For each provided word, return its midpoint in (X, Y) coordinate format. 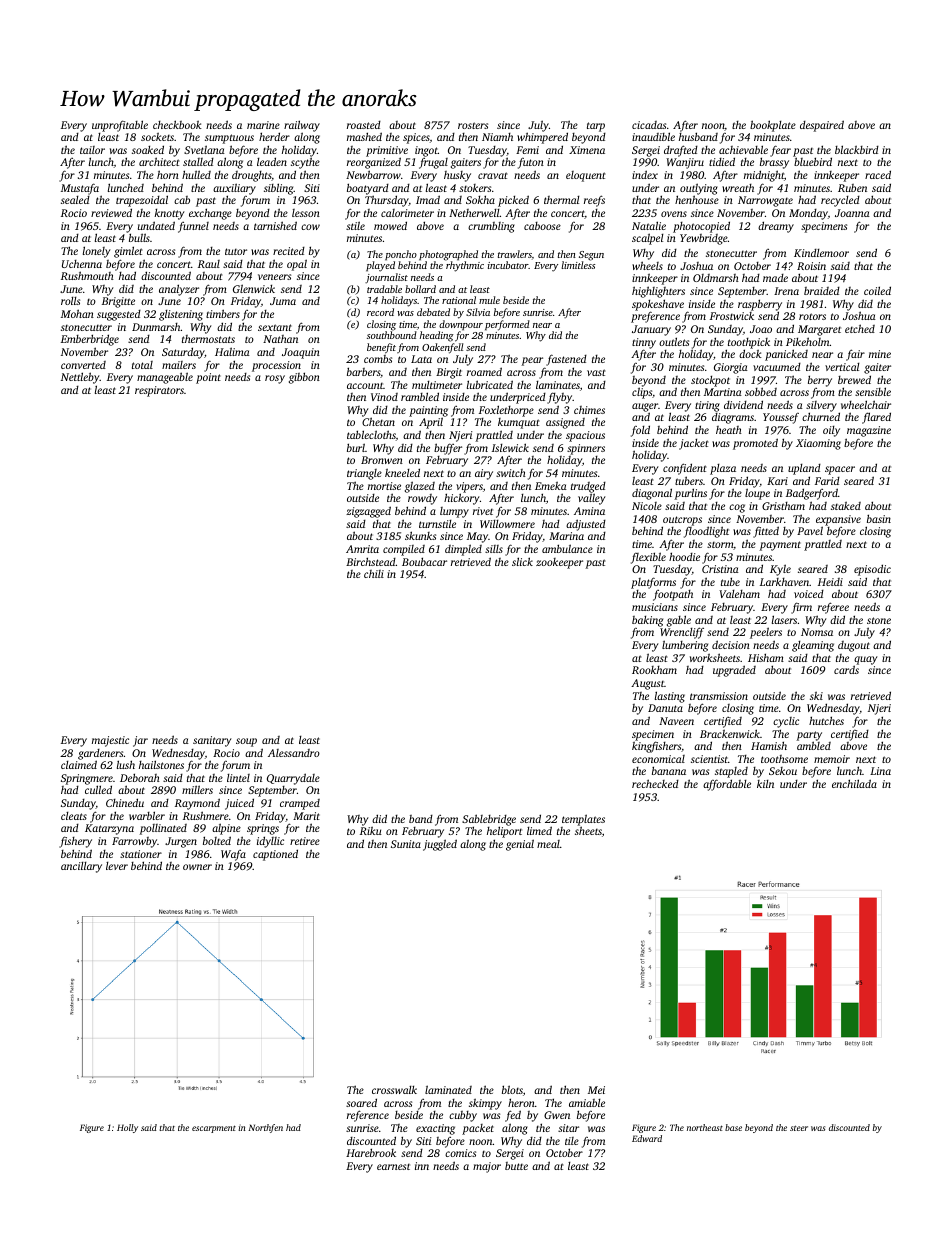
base (733, 1127)
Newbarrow (373, 174)
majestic (110, 741)
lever (117, 866)
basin (879, 518)
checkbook (177, 124)
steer (799, 1128)
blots (512, 1089)
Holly (127, 1128)
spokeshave (658, 305)
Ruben (852, 188)
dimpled (463, 550)
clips (642, 393)
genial (520, 845)
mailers (179, 365)
